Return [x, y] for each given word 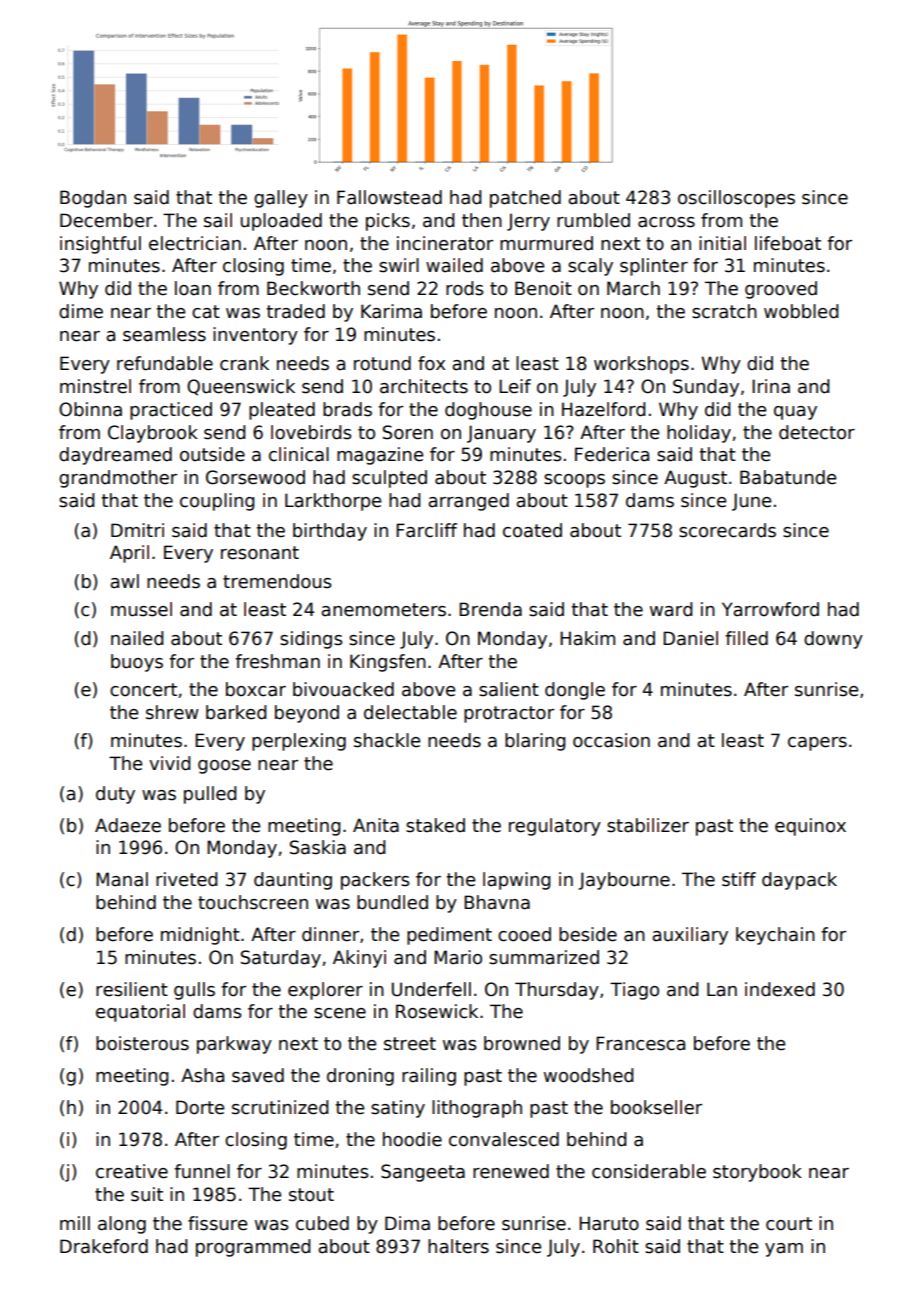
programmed [253, 1248]
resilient [132, 989]
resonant [260, 553]
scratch [724, 311]
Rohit [616, 1246]
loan [193, 288]
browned [522, 1043]
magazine [380, 456]
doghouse [488, 411]
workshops [641, 365]
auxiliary [690, 936]
